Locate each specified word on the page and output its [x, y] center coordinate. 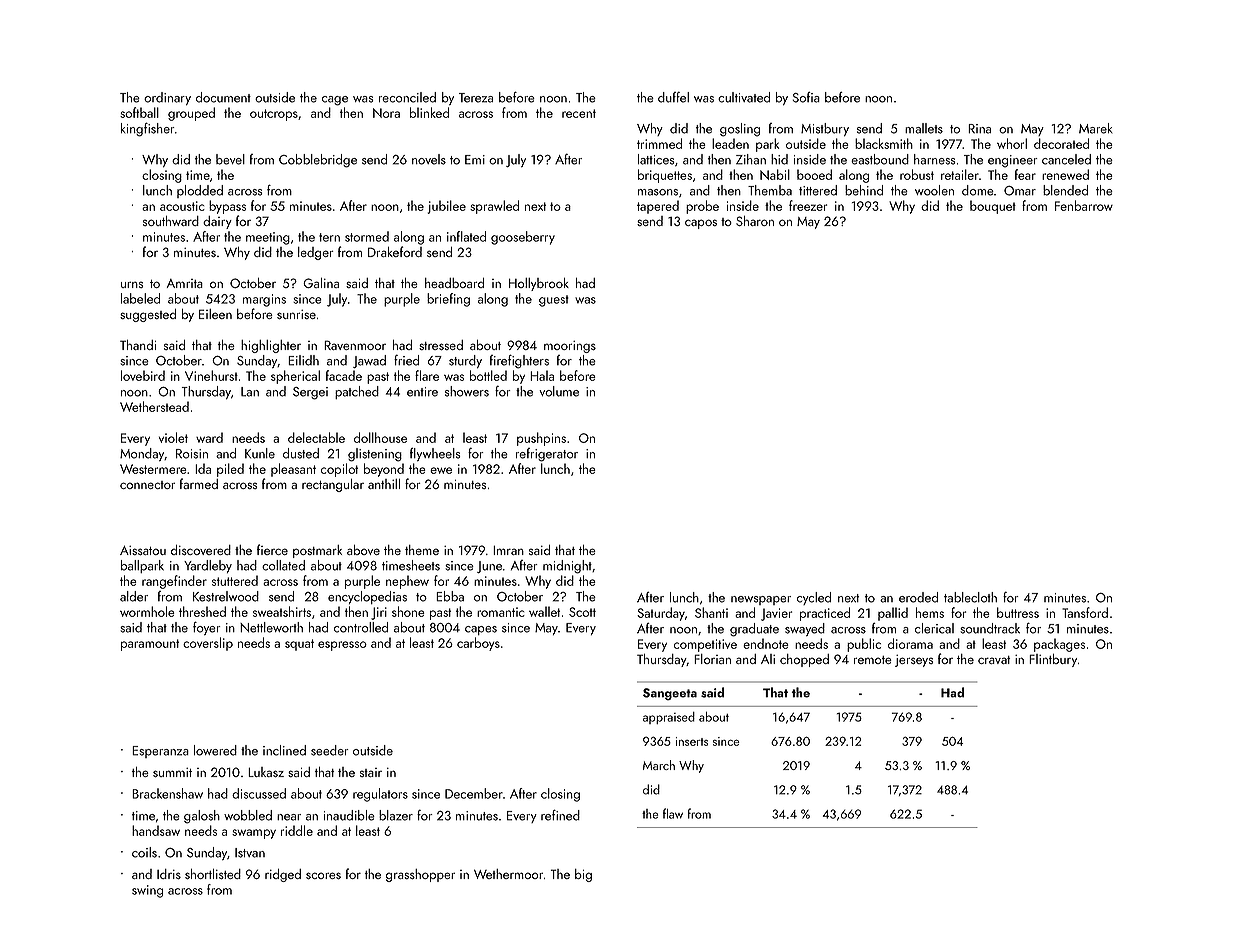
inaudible [349, 815]
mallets [924, 128]
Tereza [476, 98]
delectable [316, 437]
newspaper [761, 600]
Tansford [1085, 612]
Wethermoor [508, 874]
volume [559, 391]
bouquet [993, 207]
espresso [342, 646]
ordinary [167, 98]
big [583, 875]
